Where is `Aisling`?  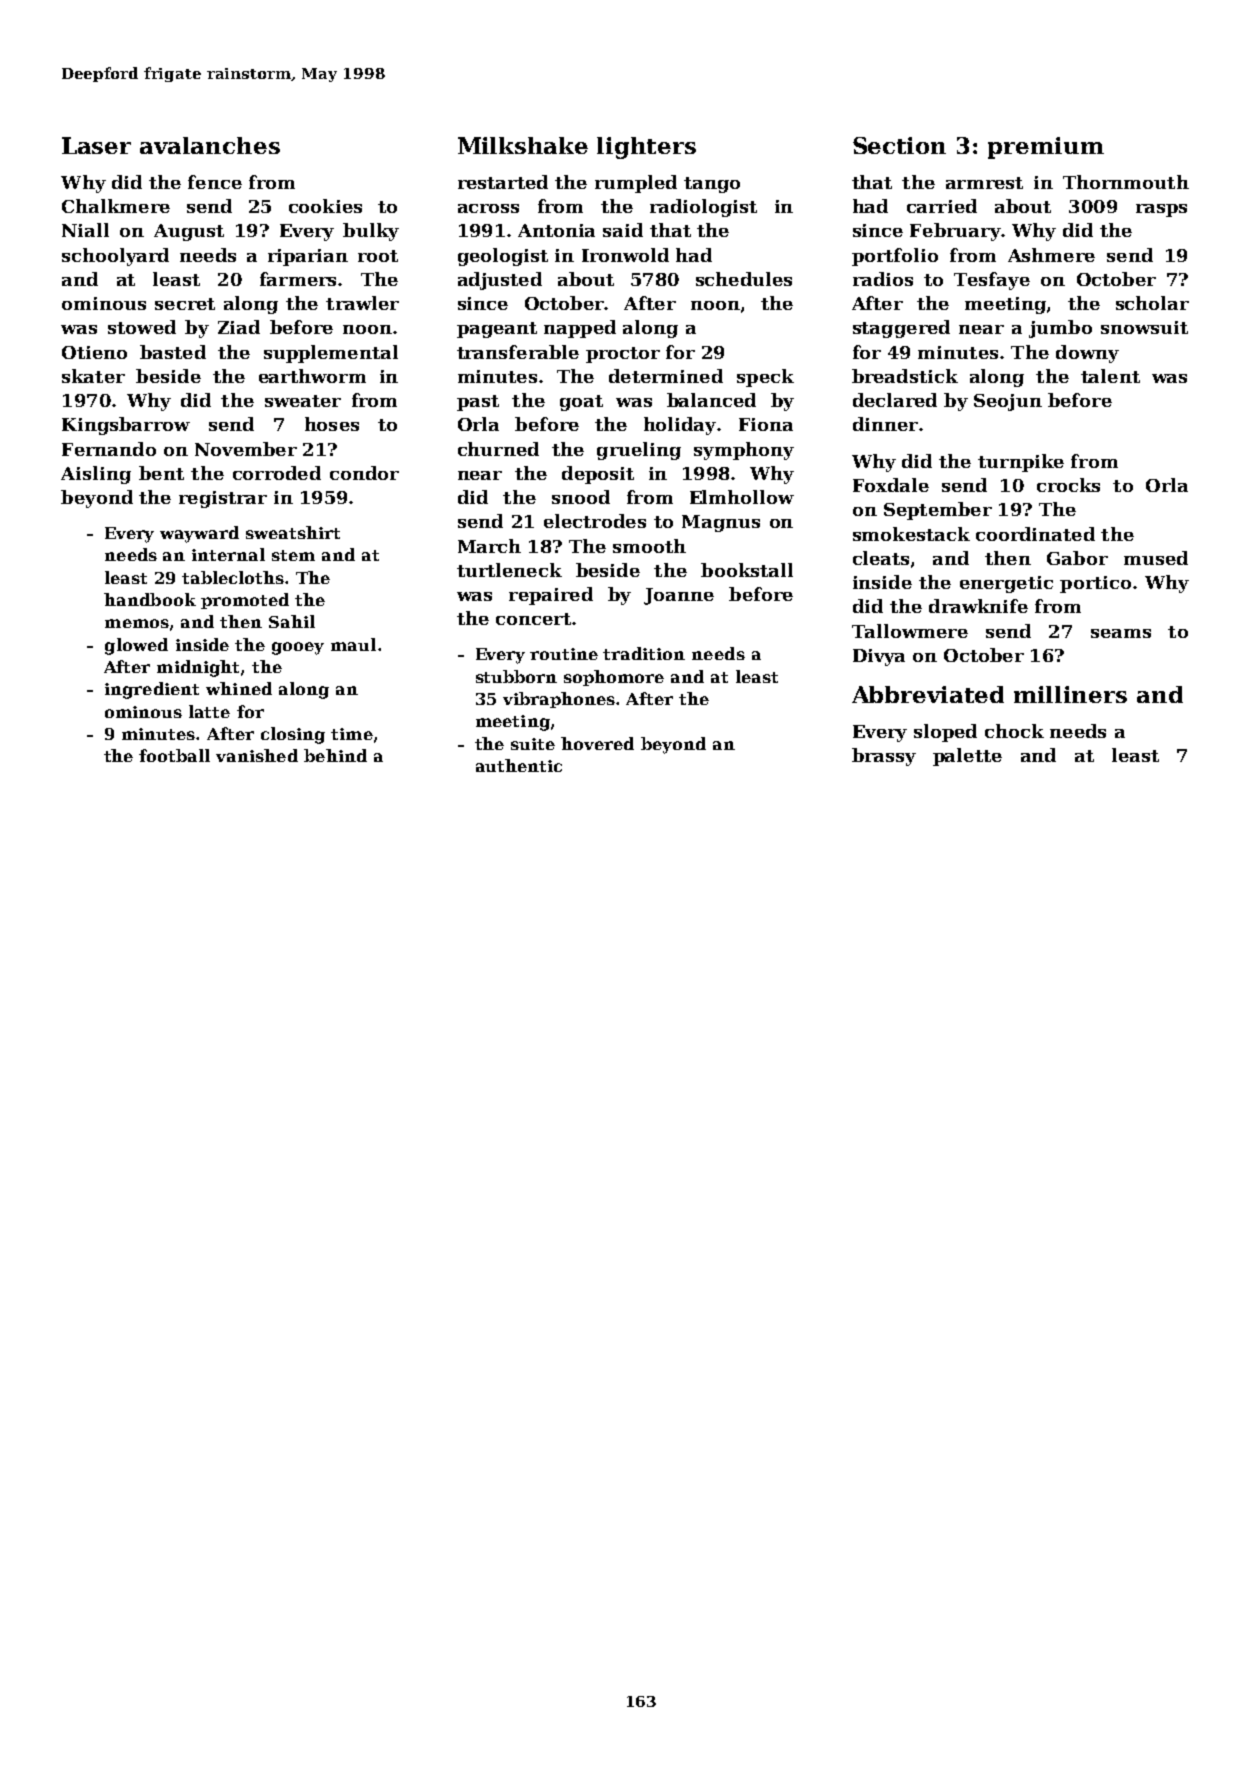
Aisling is located at coordinates (96, 475).
